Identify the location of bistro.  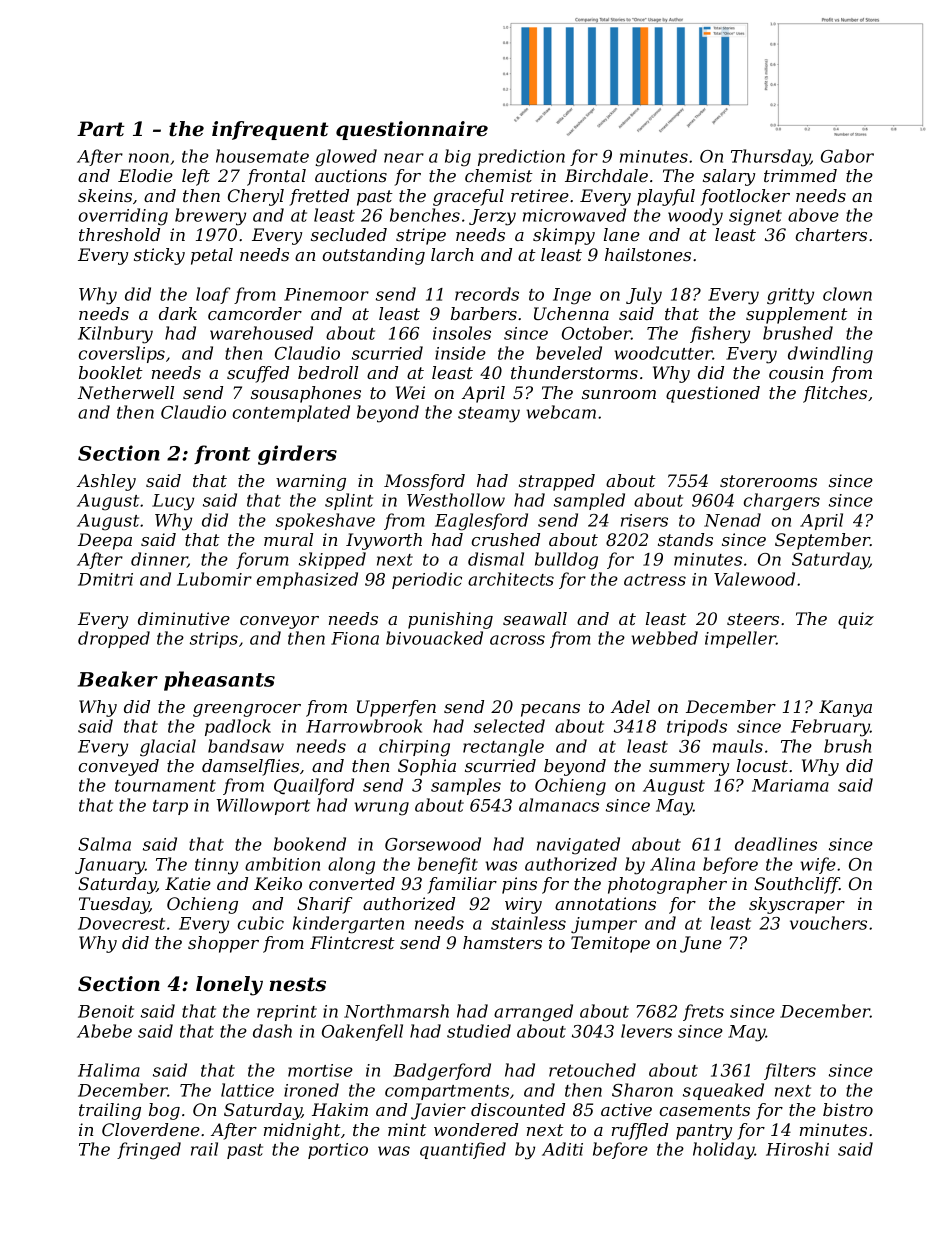
(848, 1109).
